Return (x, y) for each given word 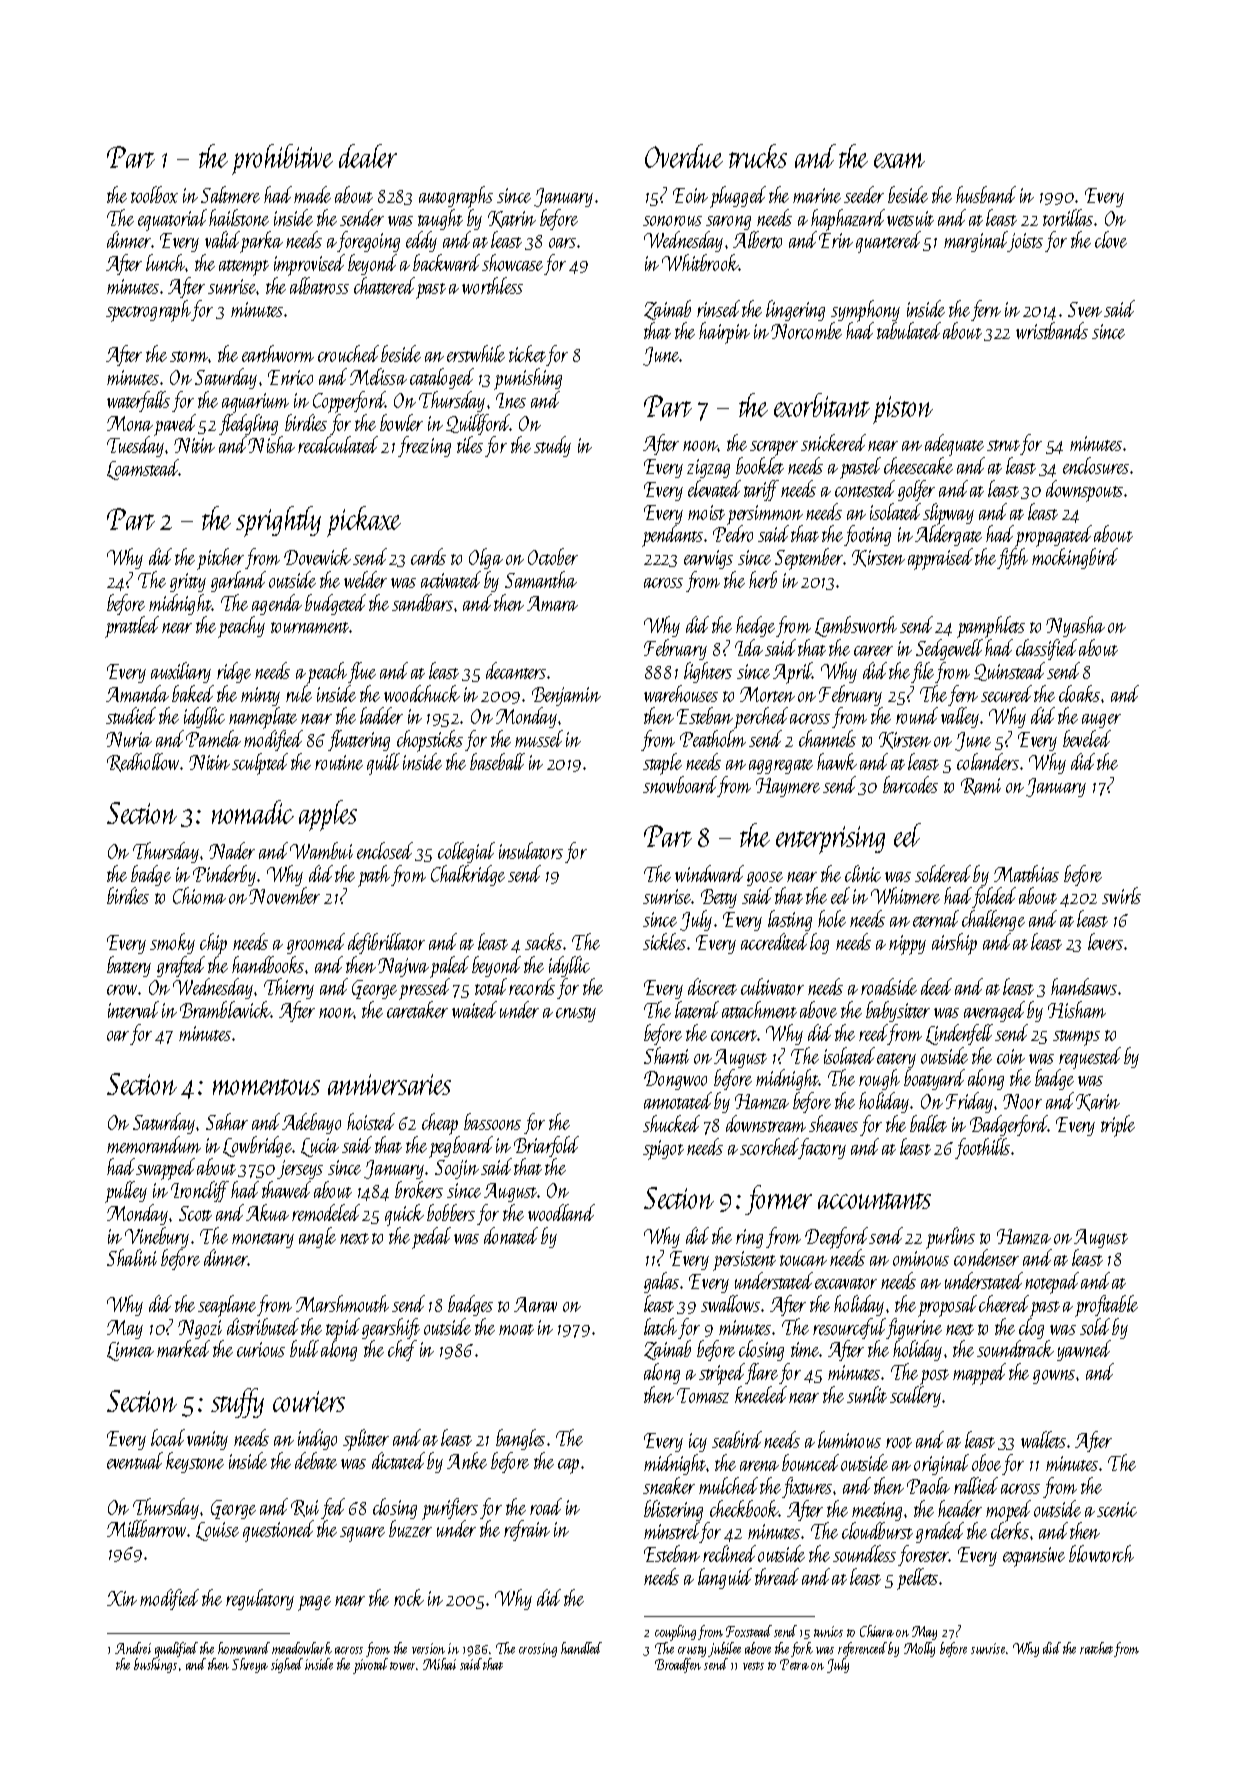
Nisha (272, 444)
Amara (552, 603)
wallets (1043, 1439)
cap (568, 1466)
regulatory (260, 1599)
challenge (993, 920)
